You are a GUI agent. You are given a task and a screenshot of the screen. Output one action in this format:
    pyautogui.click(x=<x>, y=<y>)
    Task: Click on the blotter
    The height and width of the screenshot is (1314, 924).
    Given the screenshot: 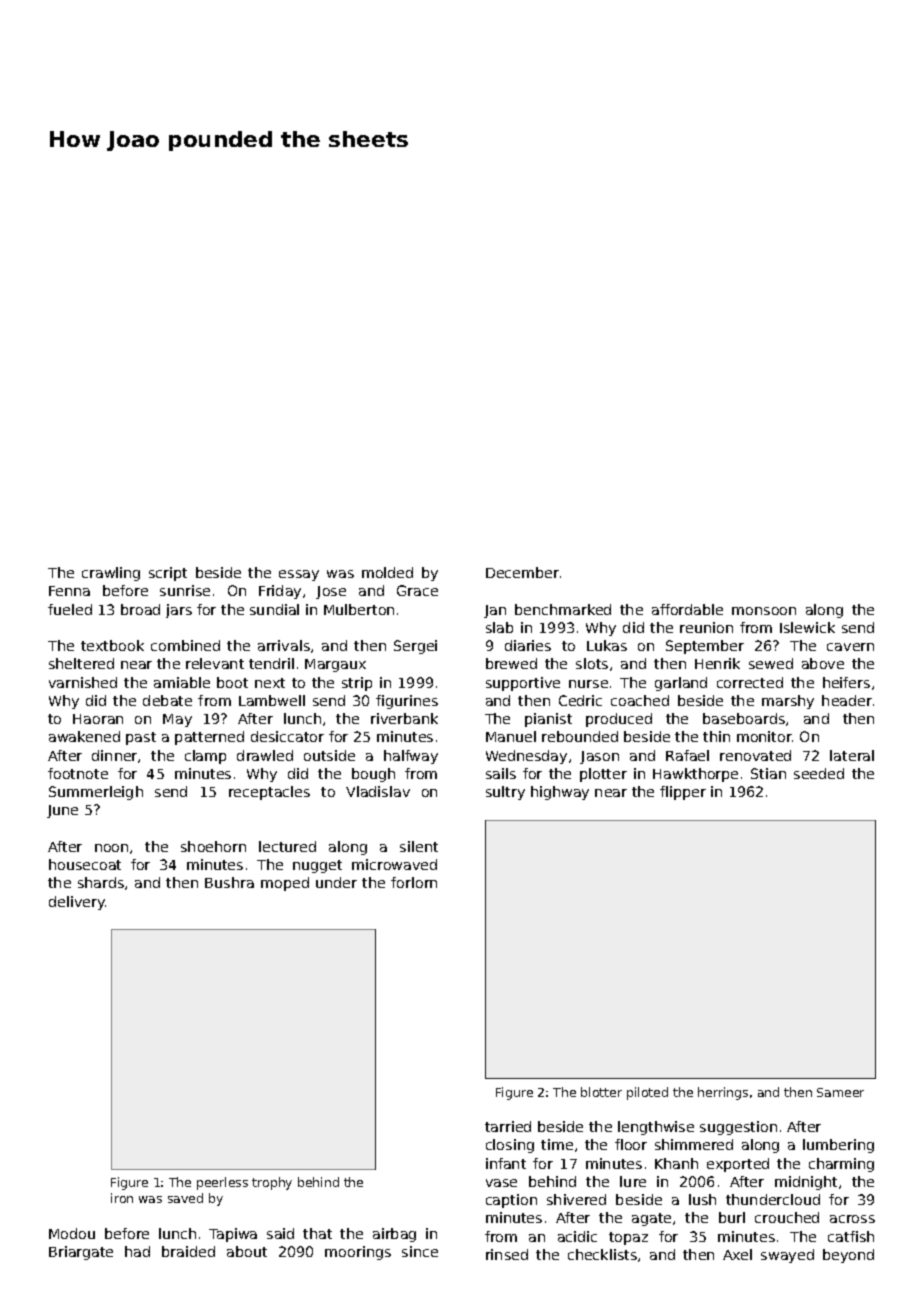 What is the action you would take?
    pyautogui.click(x=601, y=1092)
